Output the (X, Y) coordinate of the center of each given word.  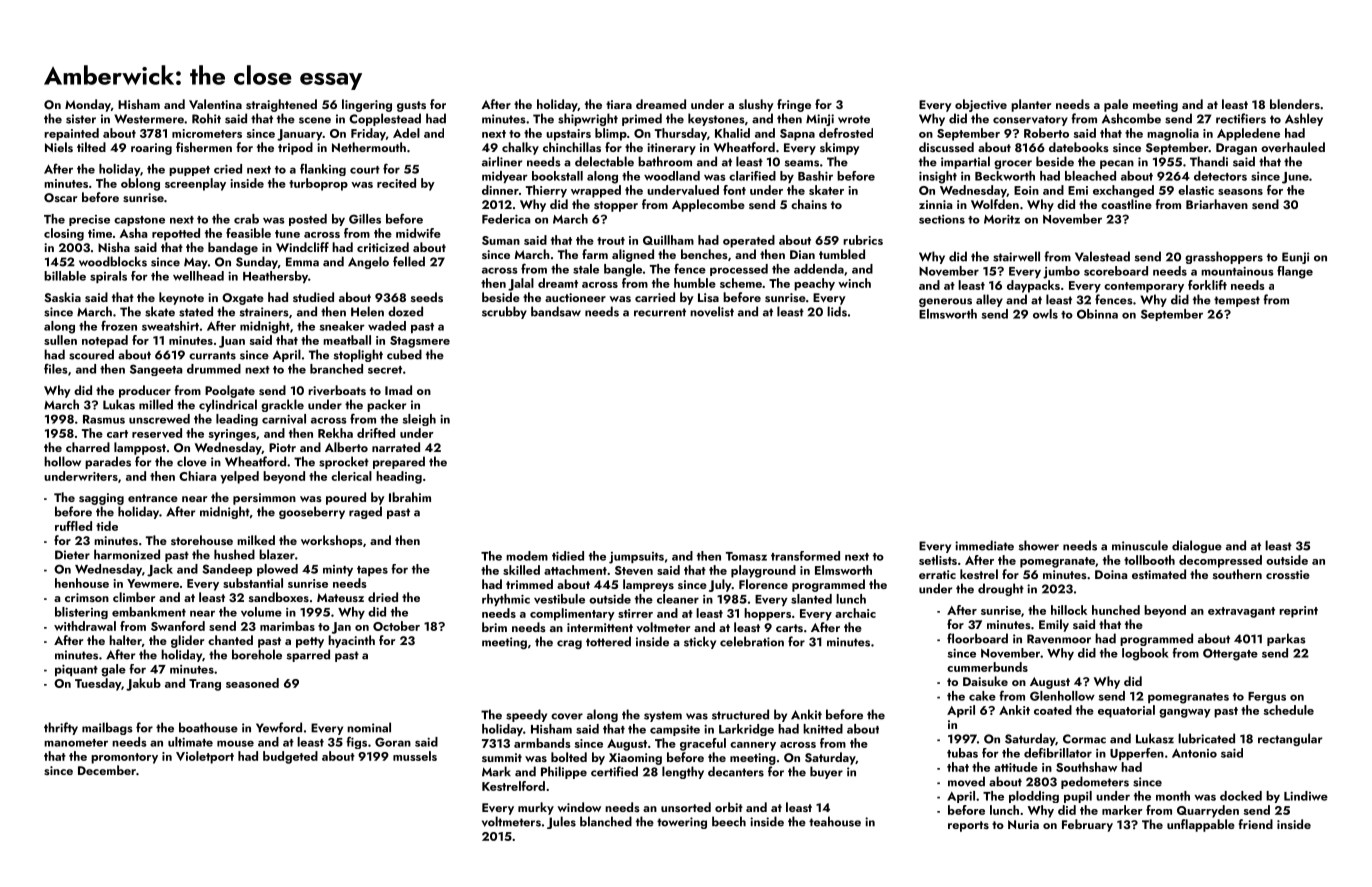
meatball (347, 340)
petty (310, 642)
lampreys (648, 585)
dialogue (1197, 546)
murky (536, 808)
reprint (1298, 612)
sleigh (419, 420)
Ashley (1304, 119)
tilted (91, 147)
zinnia (935, 204)
